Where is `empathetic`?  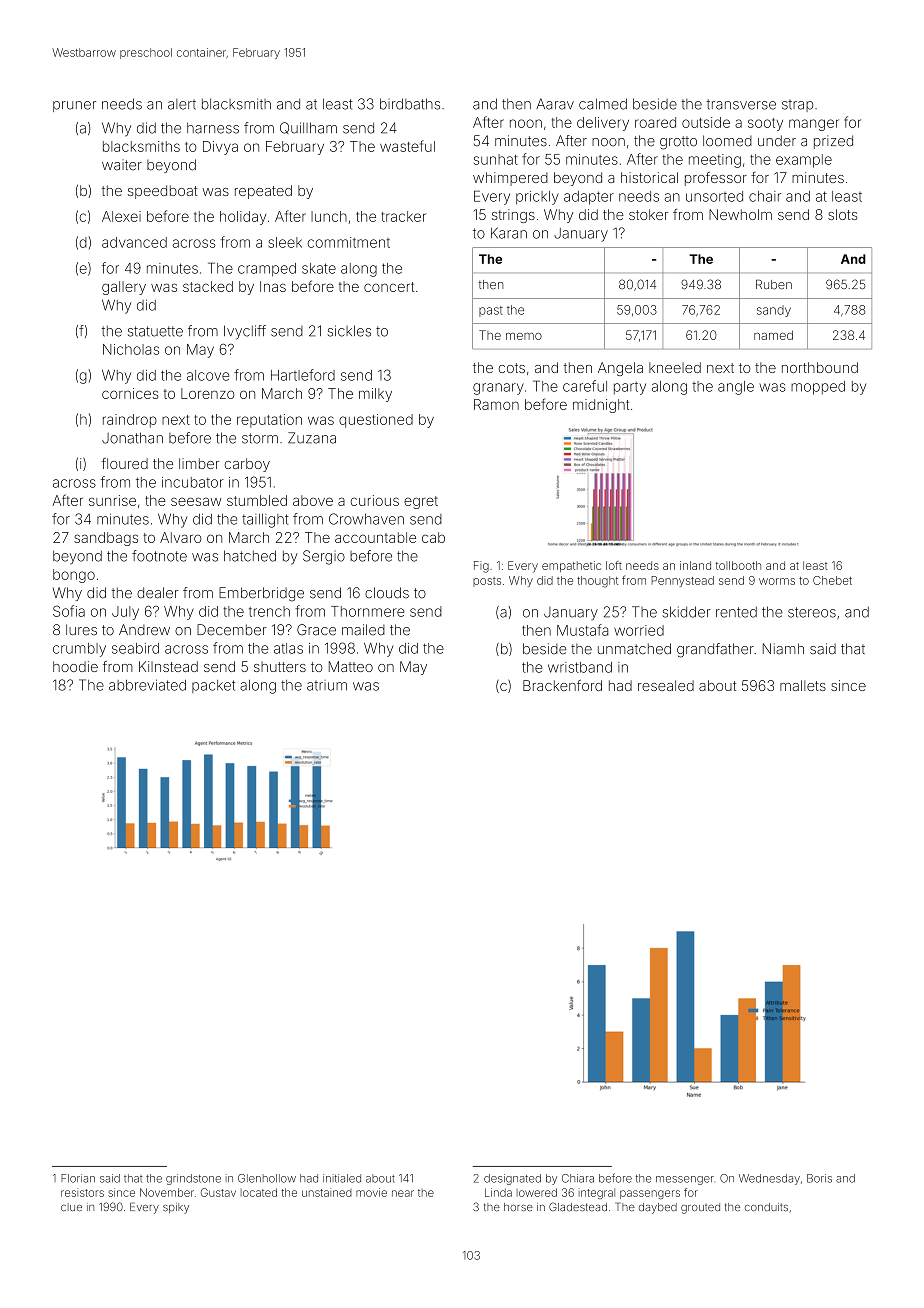
empathetic is located at coordinates (571, 566).
